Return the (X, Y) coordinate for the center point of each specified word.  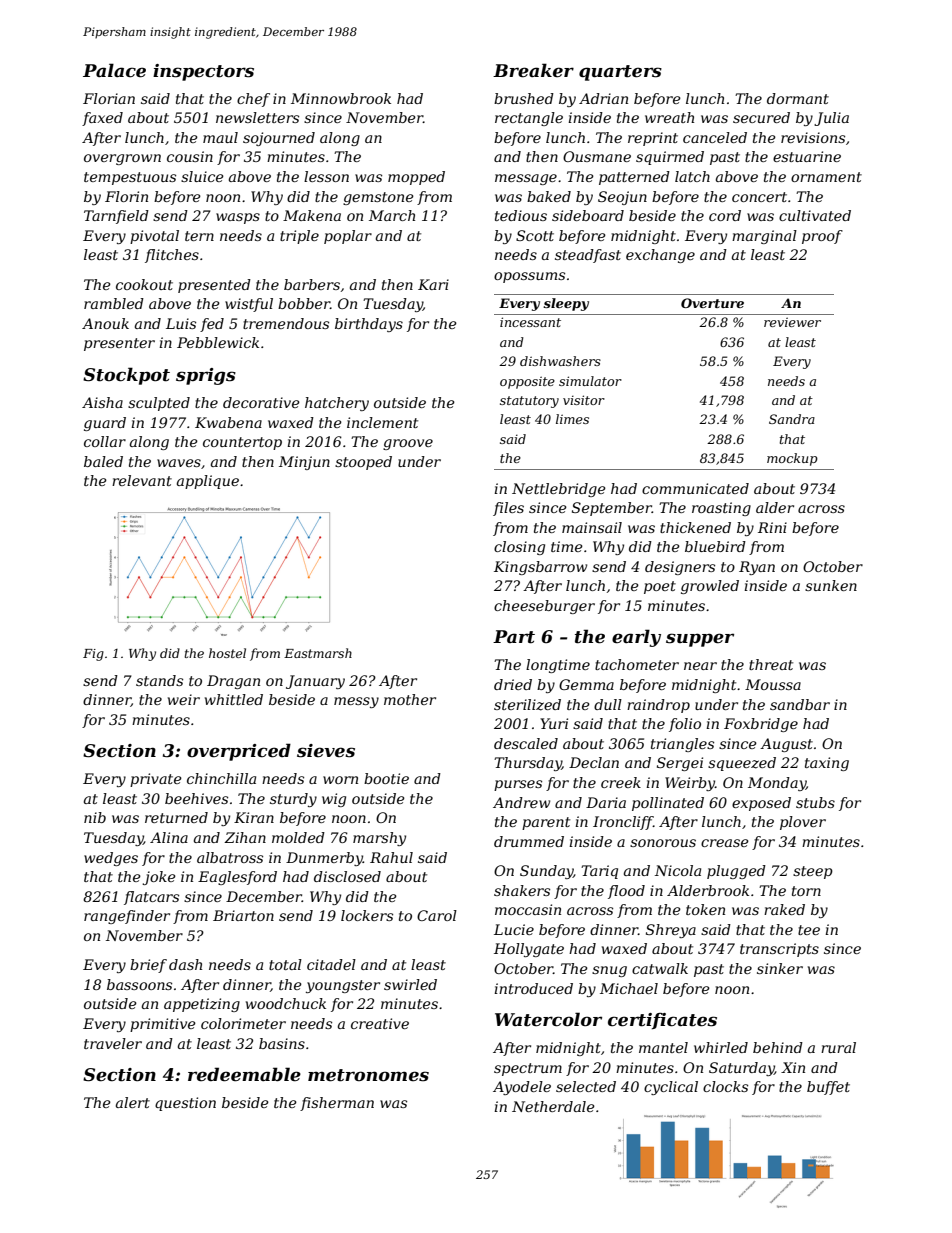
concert (759, 197)
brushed (524, 98)
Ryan (757, 568)
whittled (234, 699)
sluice (202, 176)
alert (133, 1102)
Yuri (554, 723)
